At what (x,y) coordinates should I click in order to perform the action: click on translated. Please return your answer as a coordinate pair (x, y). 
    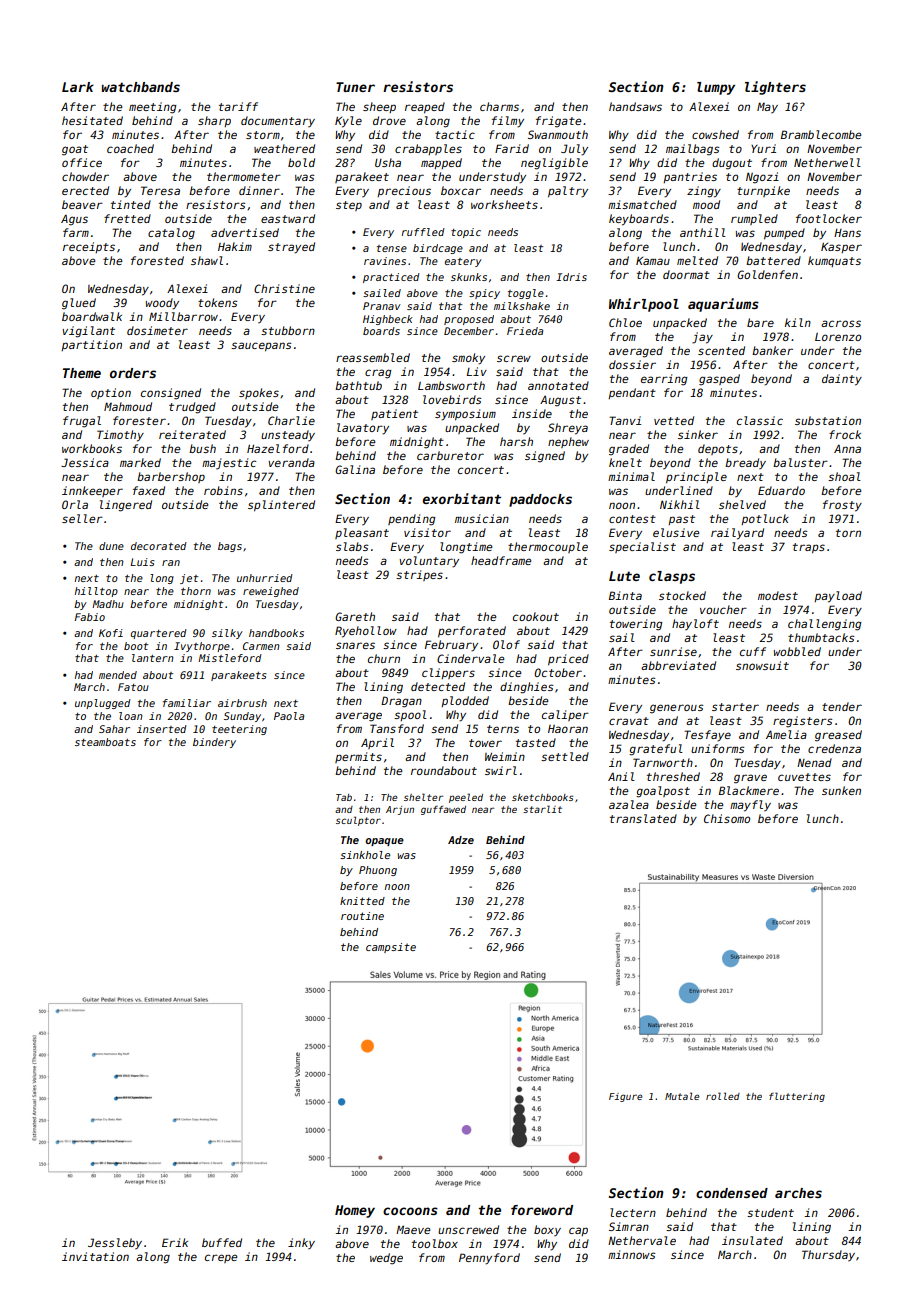
    Looking at the image, I should click on (643, 818).
